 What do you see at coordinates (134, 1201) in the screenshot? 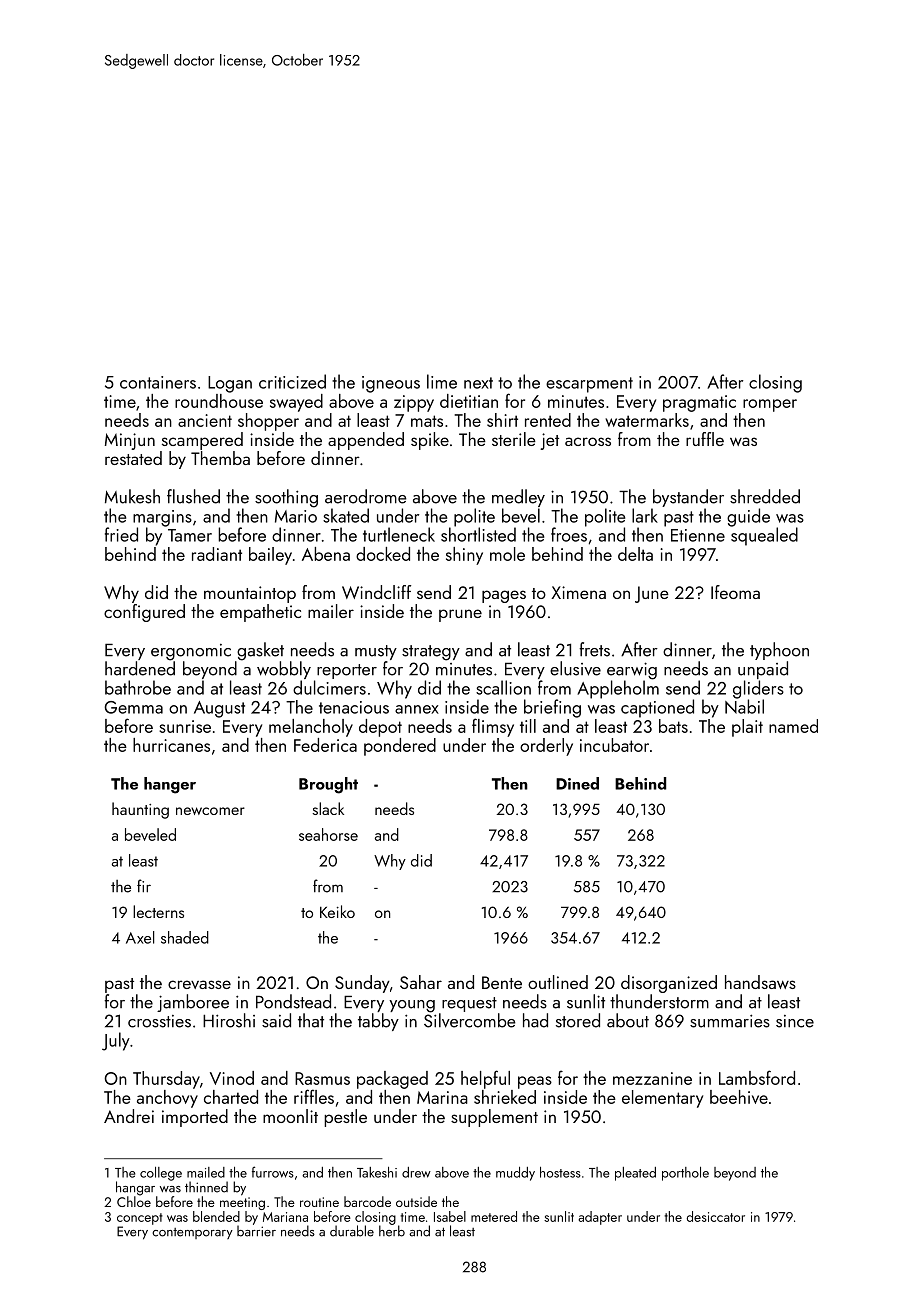
I see `Chloe` at bounding box center [134, 1201].
